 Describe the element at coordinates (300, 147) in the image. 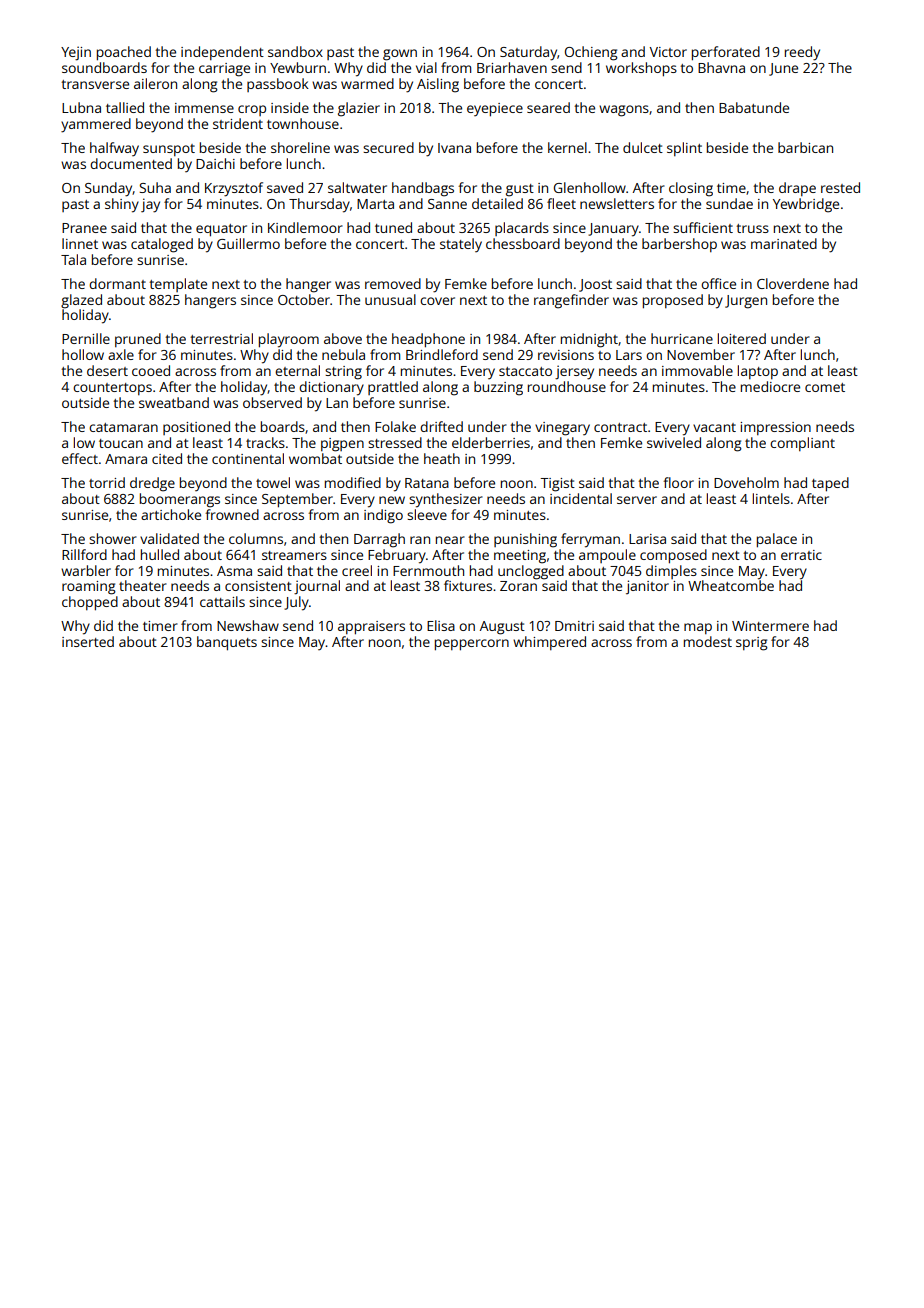

I see `shoreline` at that location.
